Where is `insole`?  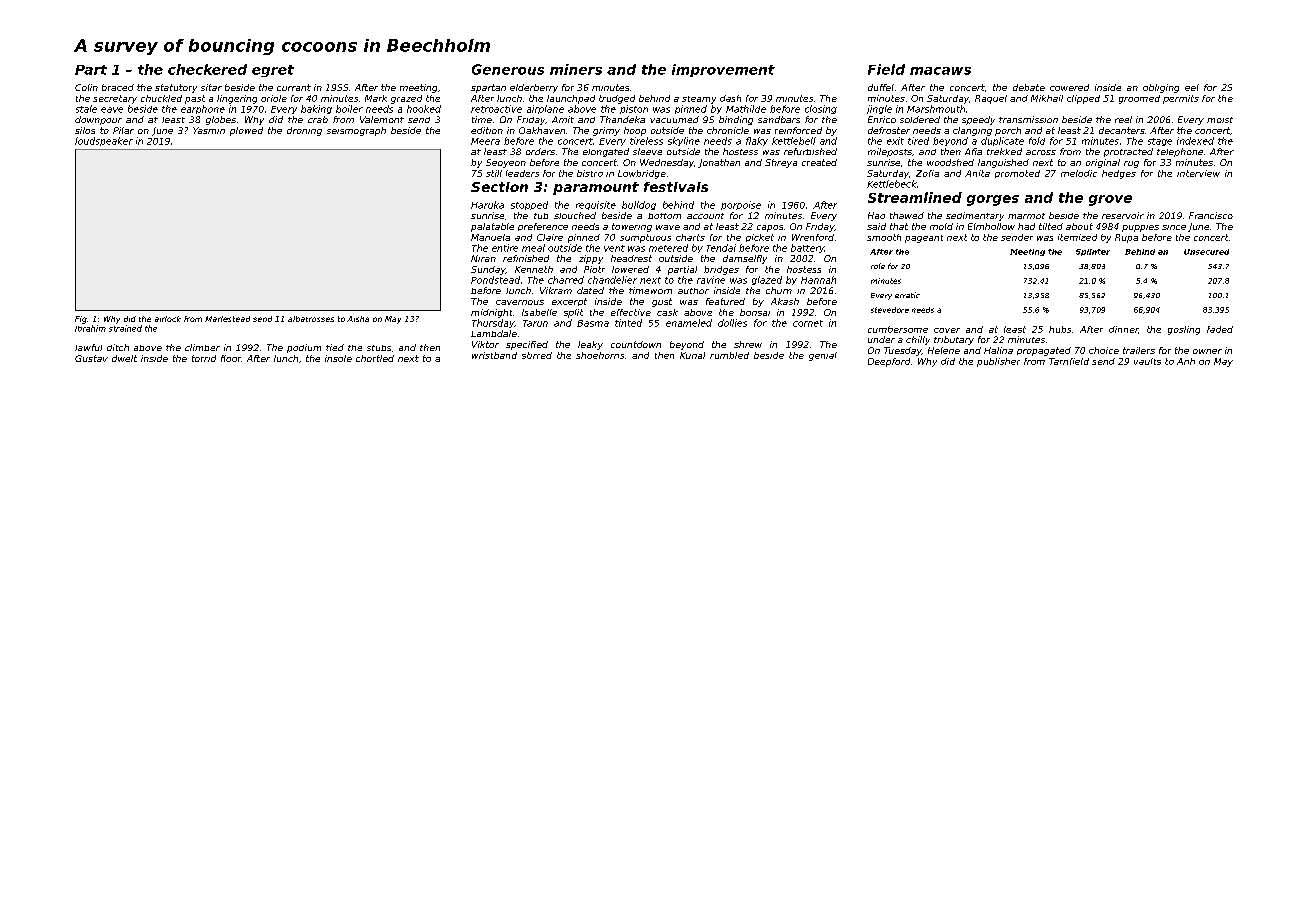 insole is located at coordinates (338, 358).
